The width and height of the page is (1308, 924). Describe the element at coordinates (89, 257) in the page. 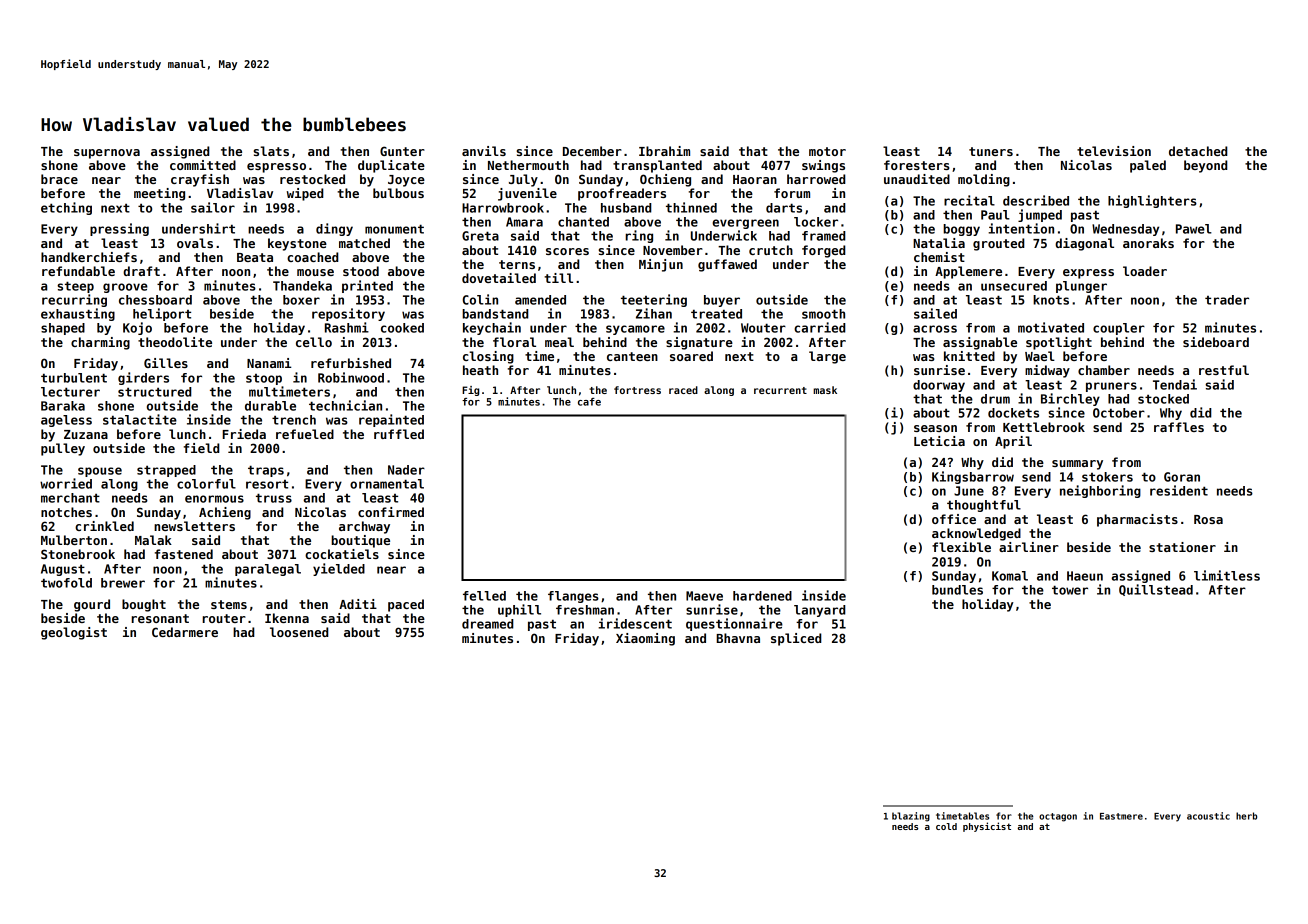

I see `handkerchiefs` at that location.
